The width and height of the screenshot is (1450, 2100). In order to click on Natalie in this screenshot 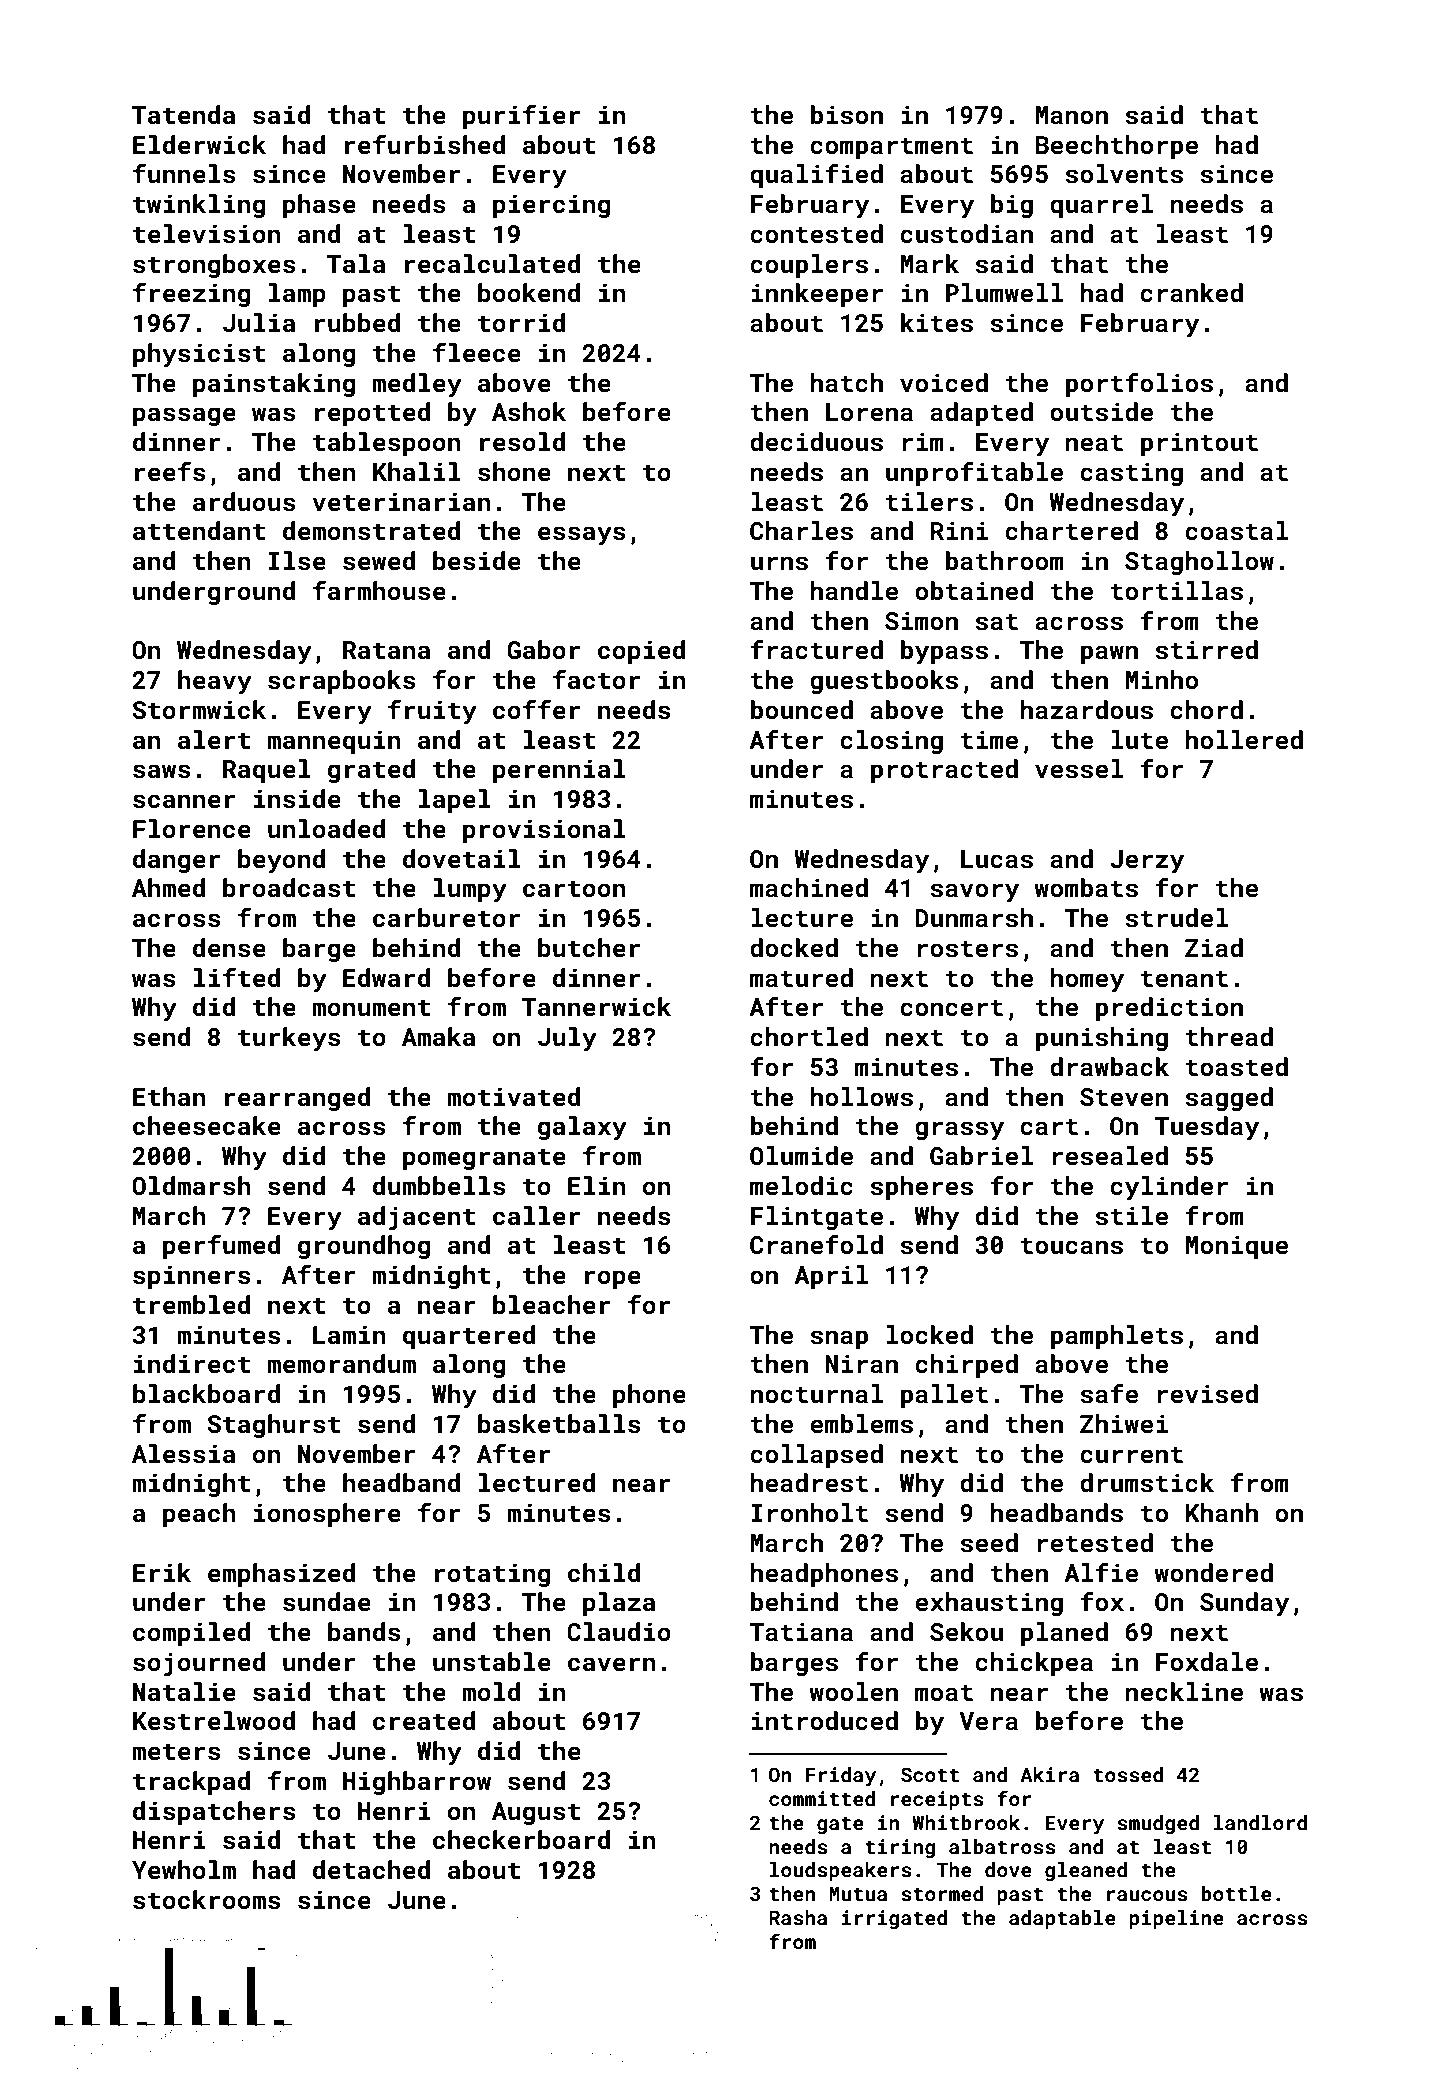, I will do `click(184, 1692)`.
